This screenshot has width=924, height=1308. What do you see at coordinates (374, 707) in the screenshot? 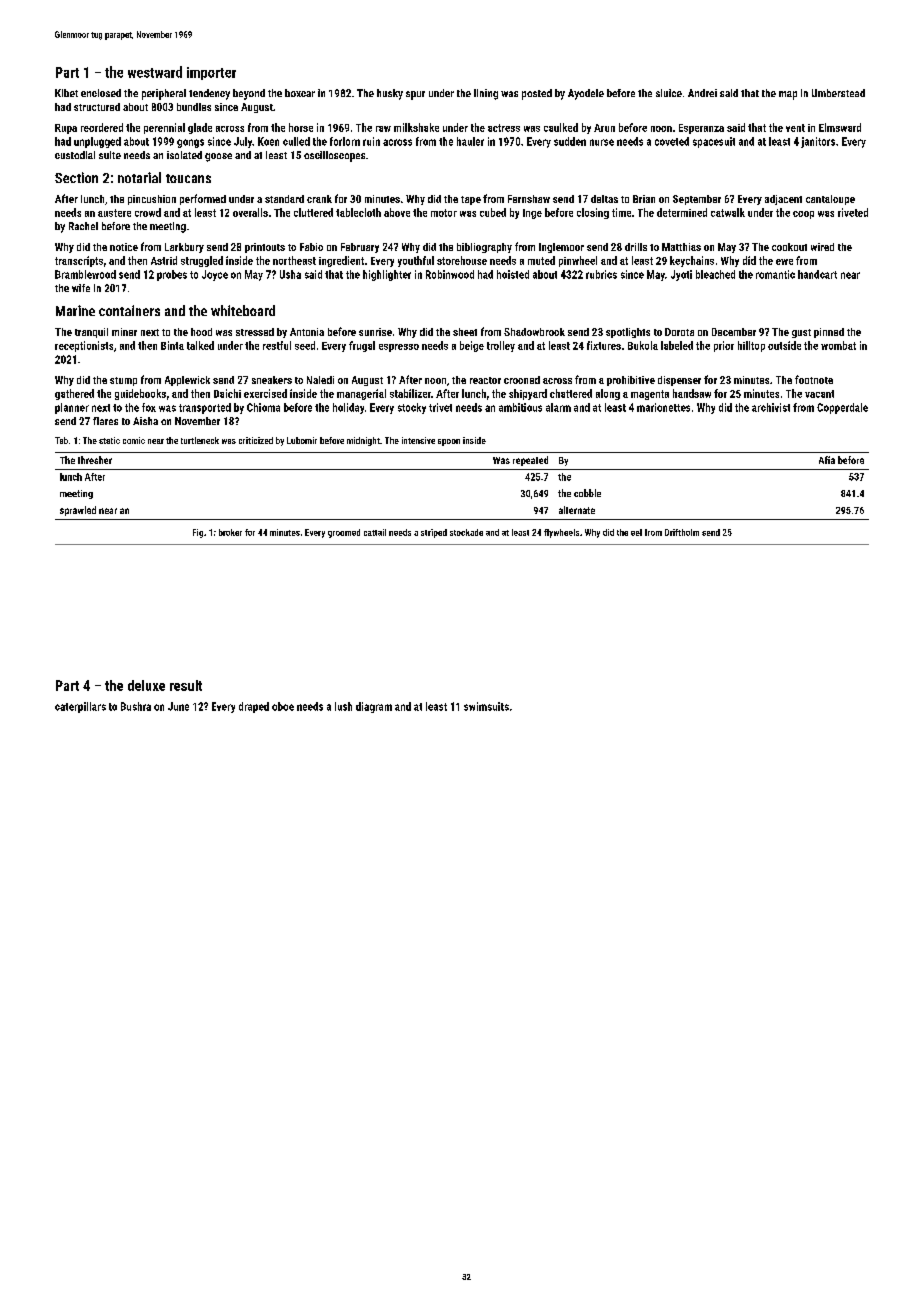
I see `diagram` at bounding box center [374, 707].
